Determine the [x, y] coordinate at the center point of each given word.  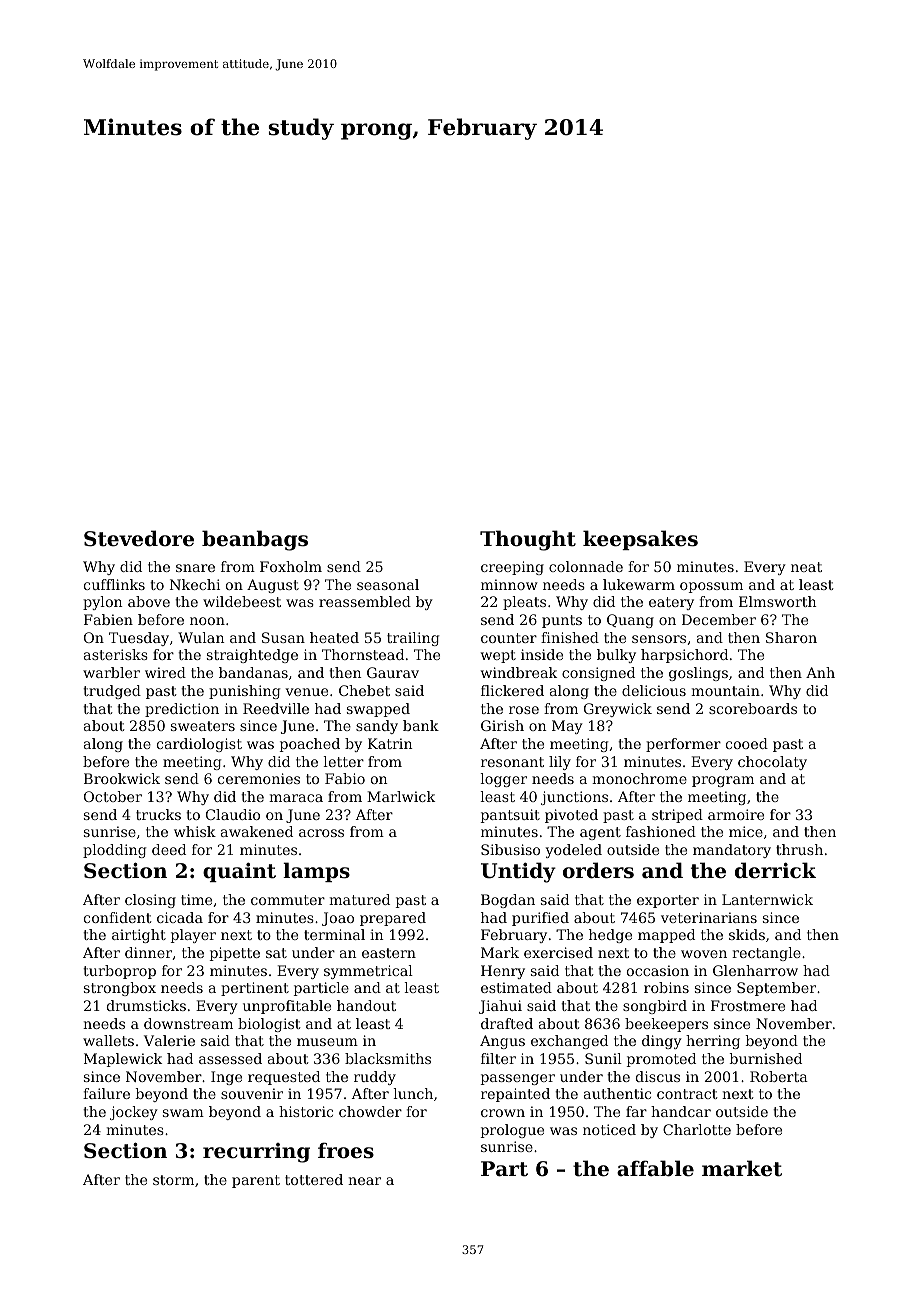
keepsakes [640, 540]
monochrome [639, 778]
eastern [389, 953]
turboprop [119, 972]
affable [655, 1168]
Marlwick [401, 796]
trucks [158, 814]
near [364, 1181]
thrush [799, 849]
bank [421, 725]
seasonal [388, 584]
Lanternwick [767, 899]
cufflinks [114, 584]
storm [173, 1180]
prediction [182, 710]
